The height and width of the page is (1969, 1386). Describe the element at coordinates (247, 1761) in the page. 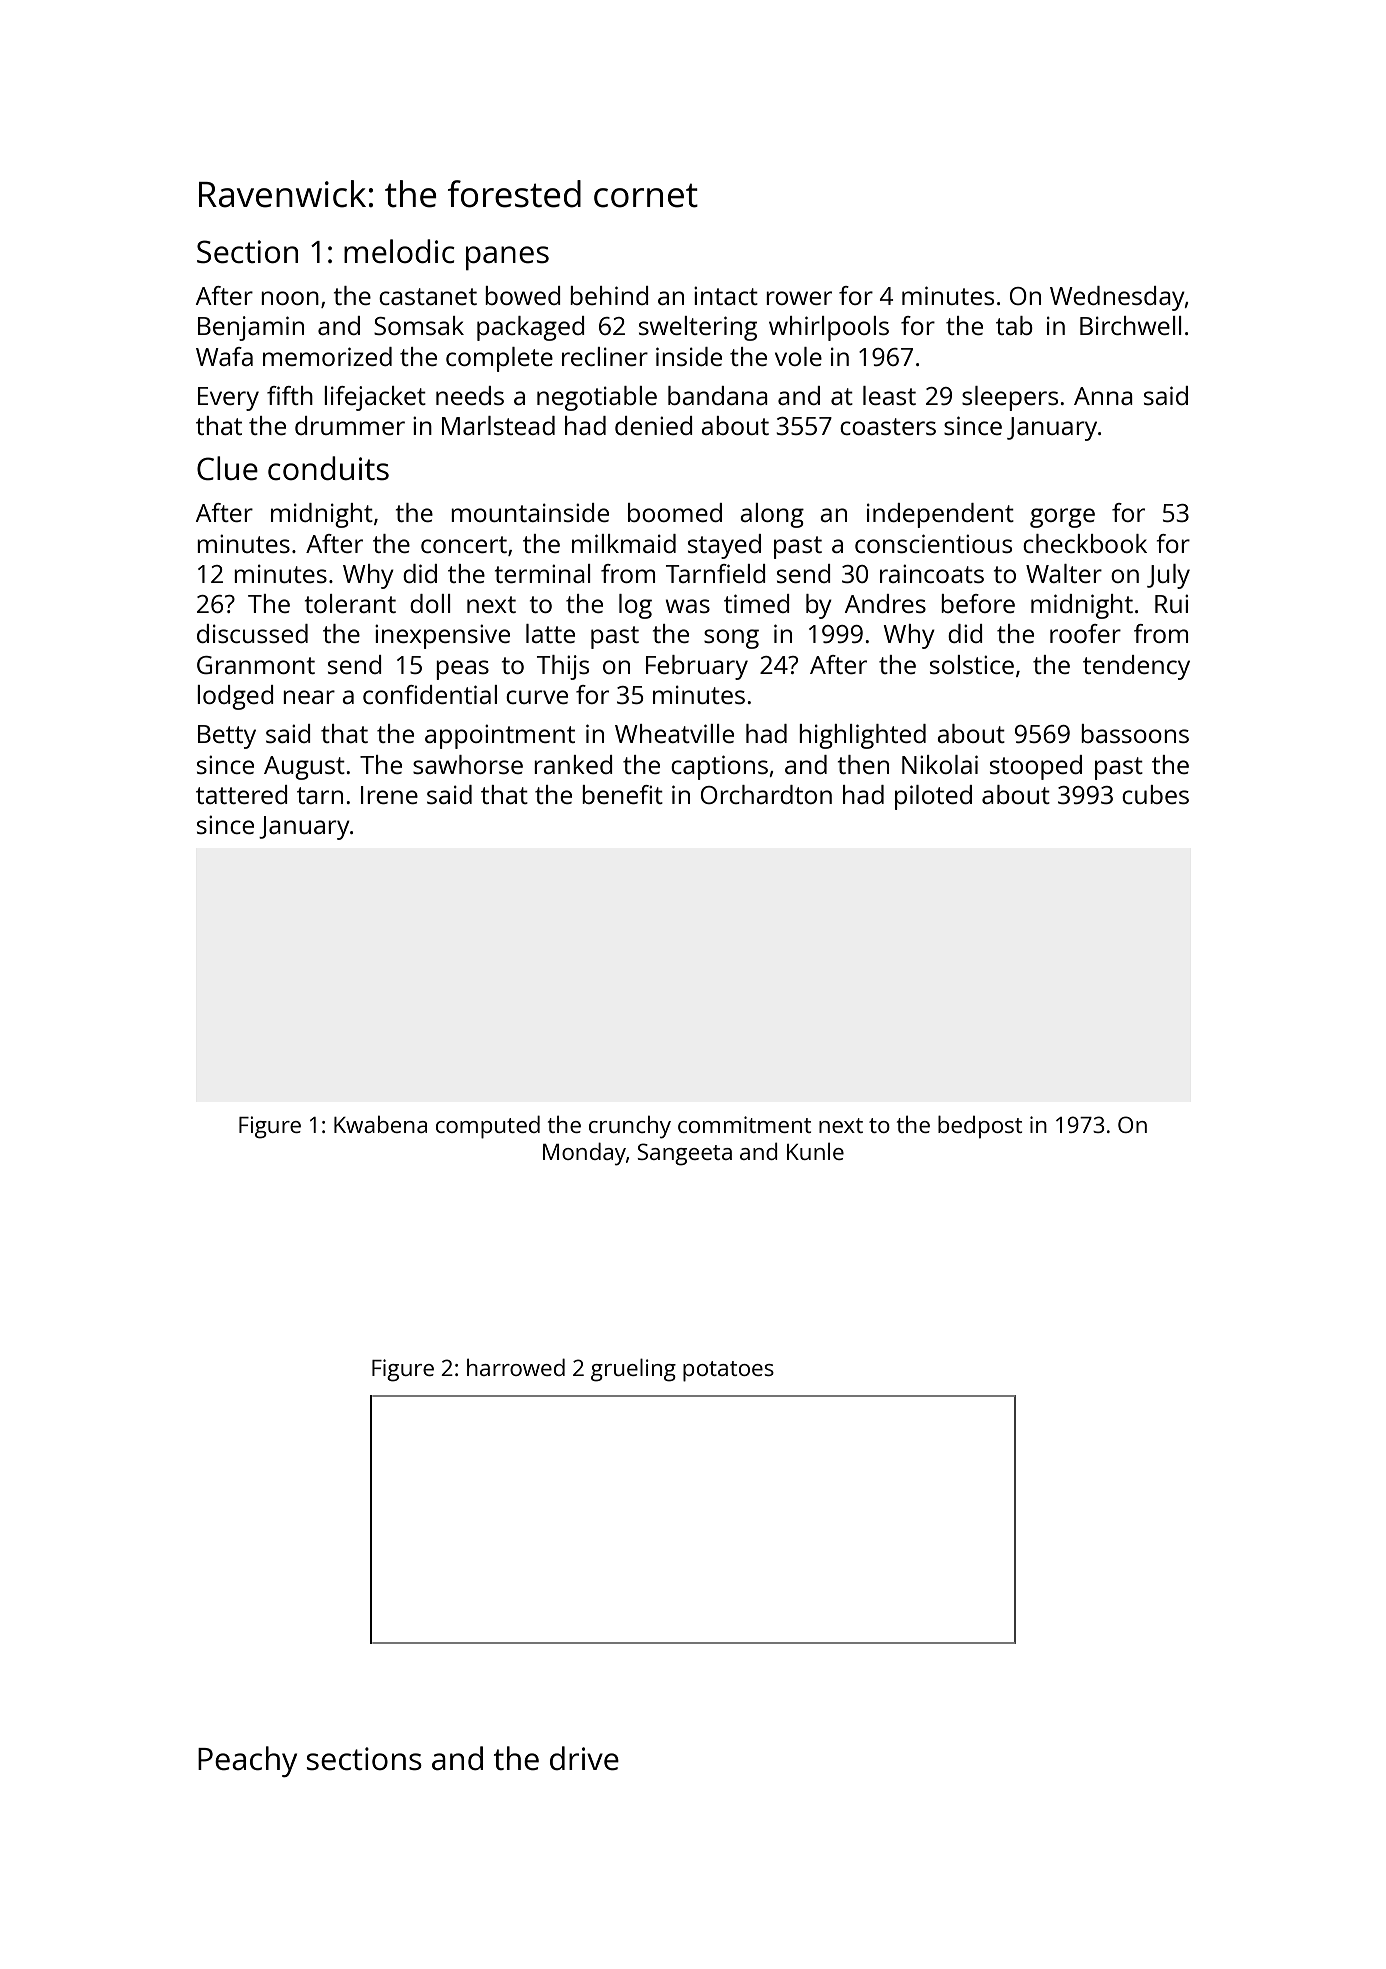

I see `Peachy` at that location.
